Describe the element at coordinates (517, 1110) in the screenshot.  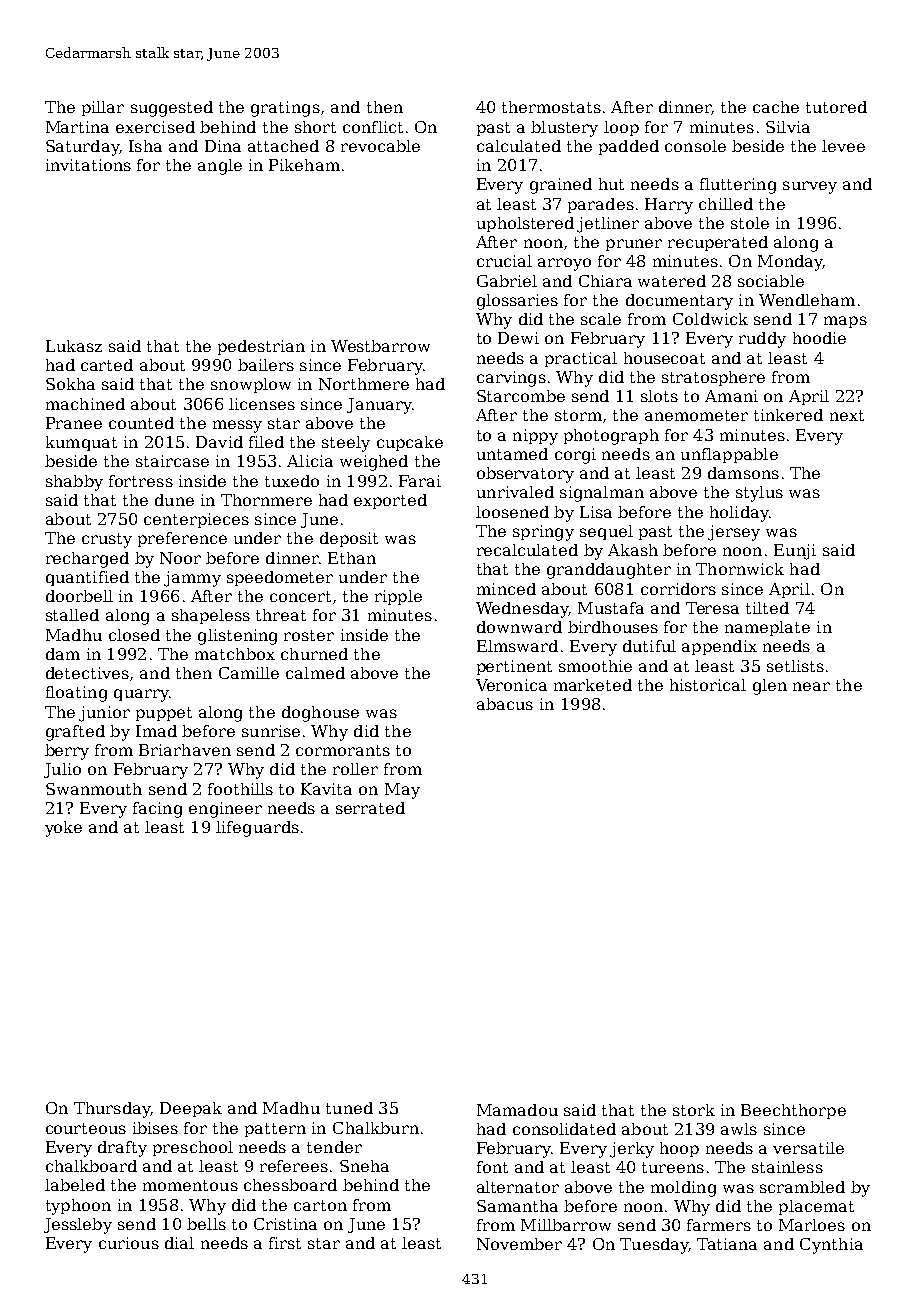
I see `Mamadou` at that location.
